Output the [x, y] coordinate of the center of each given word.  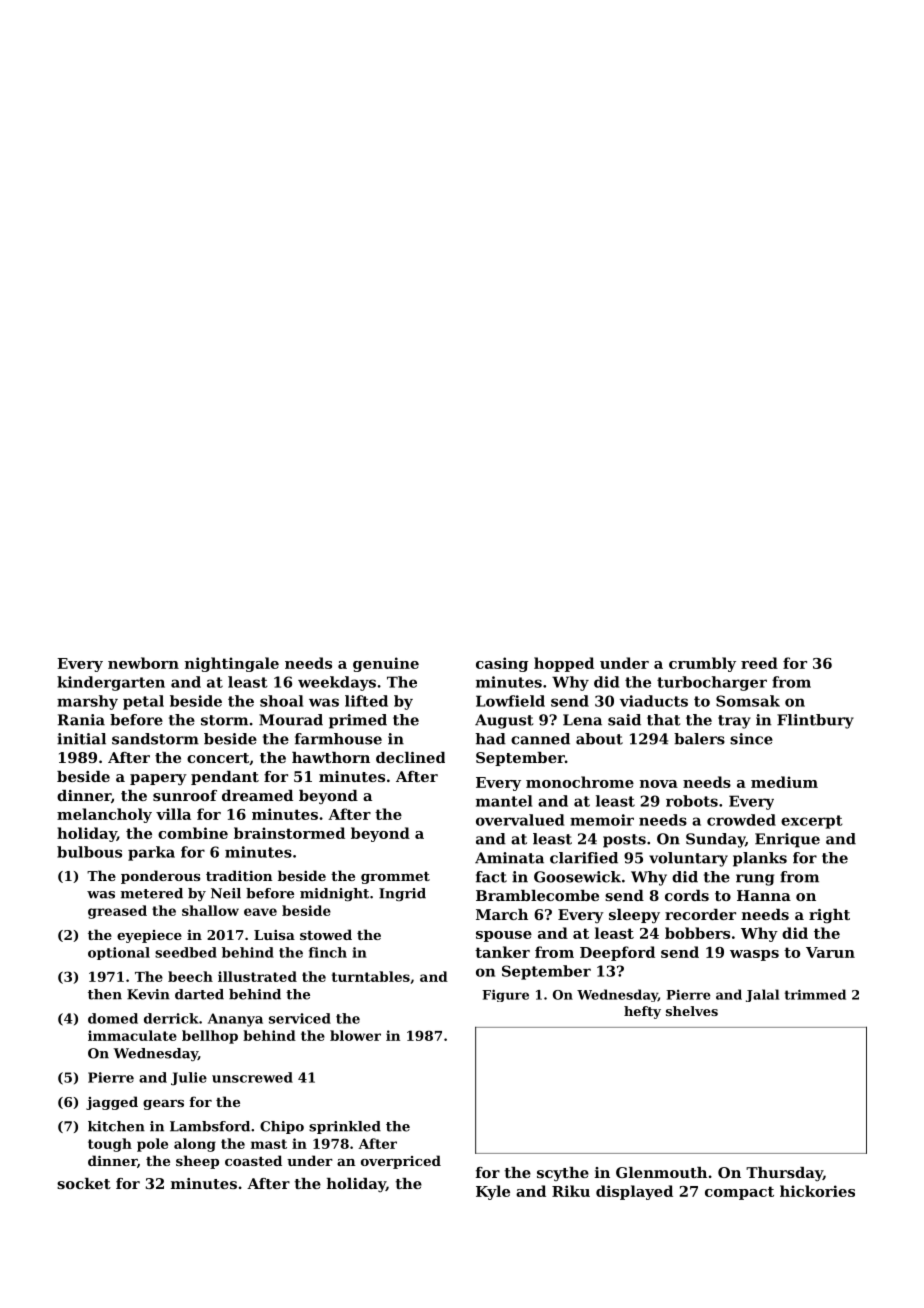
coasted [253, 1160]
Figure [505, 995]
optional [119, 953]
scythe [563, 1174]
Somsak [748, 701]
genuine [386, 664]
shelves [692, 1011]
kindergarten [111, 683]
